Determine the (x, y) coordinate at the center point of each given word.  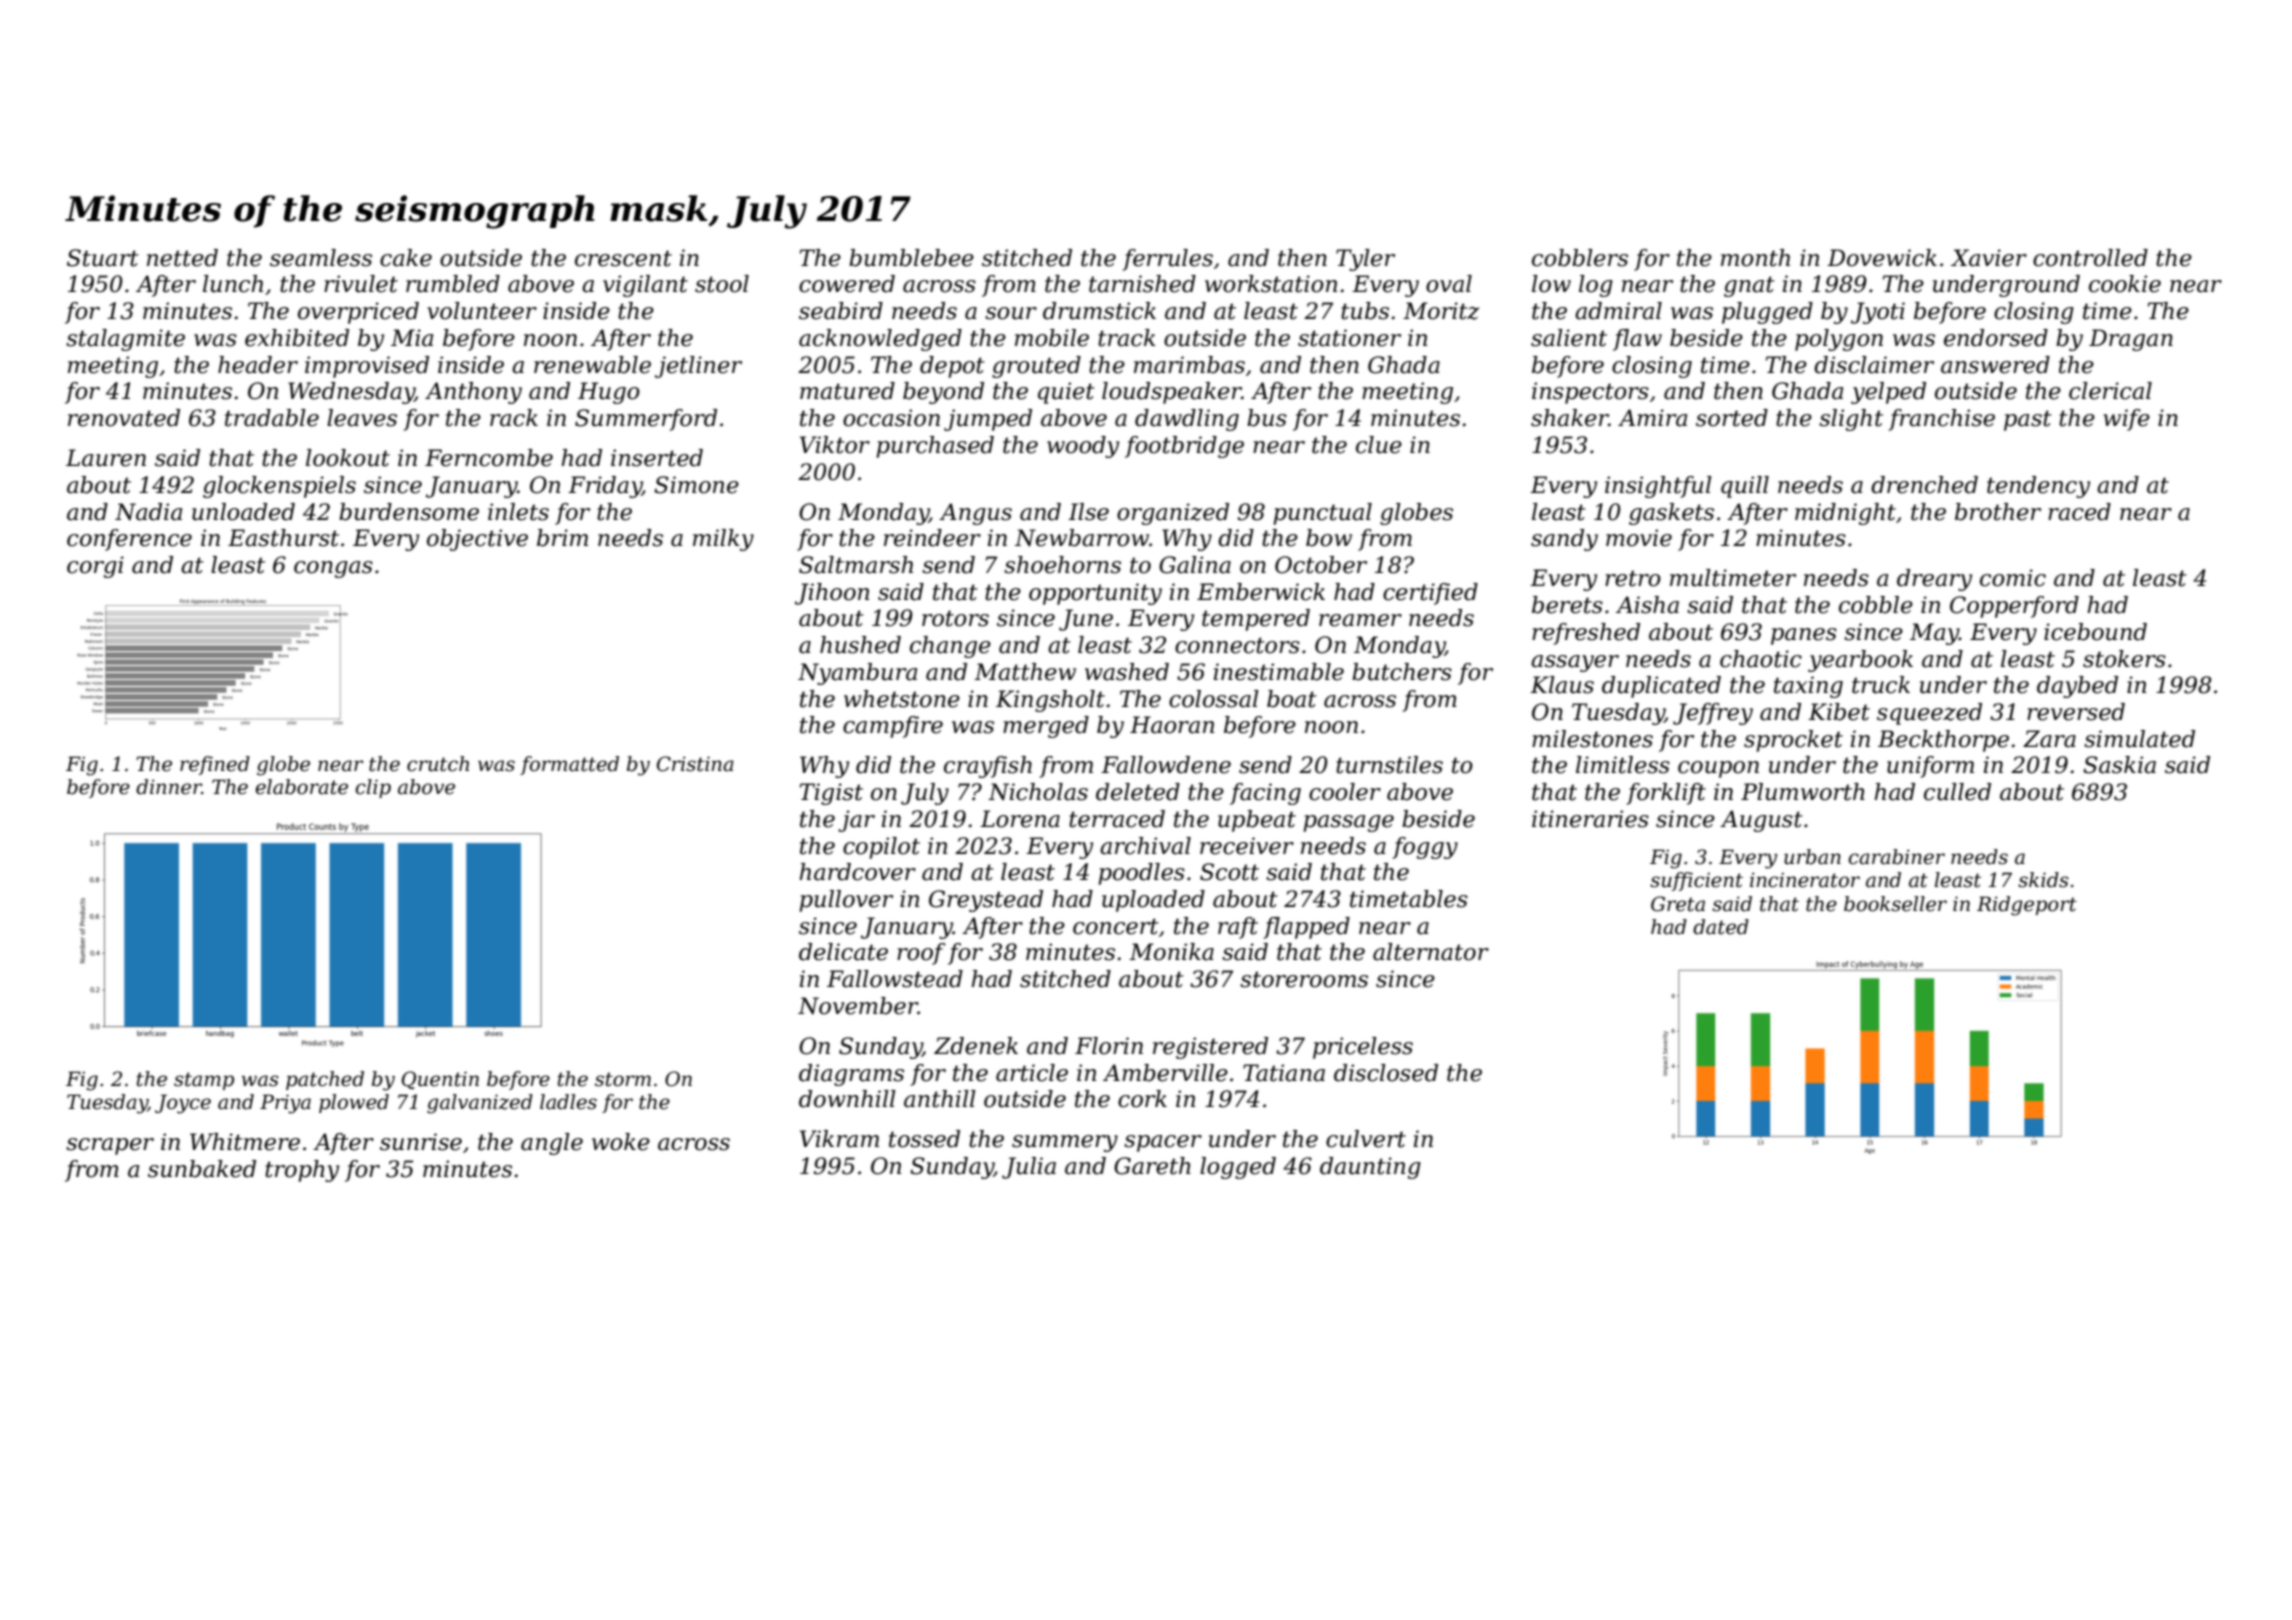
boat (1292, 699)
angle (552, 1144)
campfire (893, 727)
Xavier (1989, 258)
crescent (623, 258)
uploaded (1153, 901)
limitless (1623, 765)
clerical (2110, 391)
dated (1721, 927)
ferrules (1167, 260)
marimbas (1189, 365)
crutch (438, 764)
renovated (124, 418)
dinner (169, 787)
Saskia (2119, 765)
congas (333, 569)
